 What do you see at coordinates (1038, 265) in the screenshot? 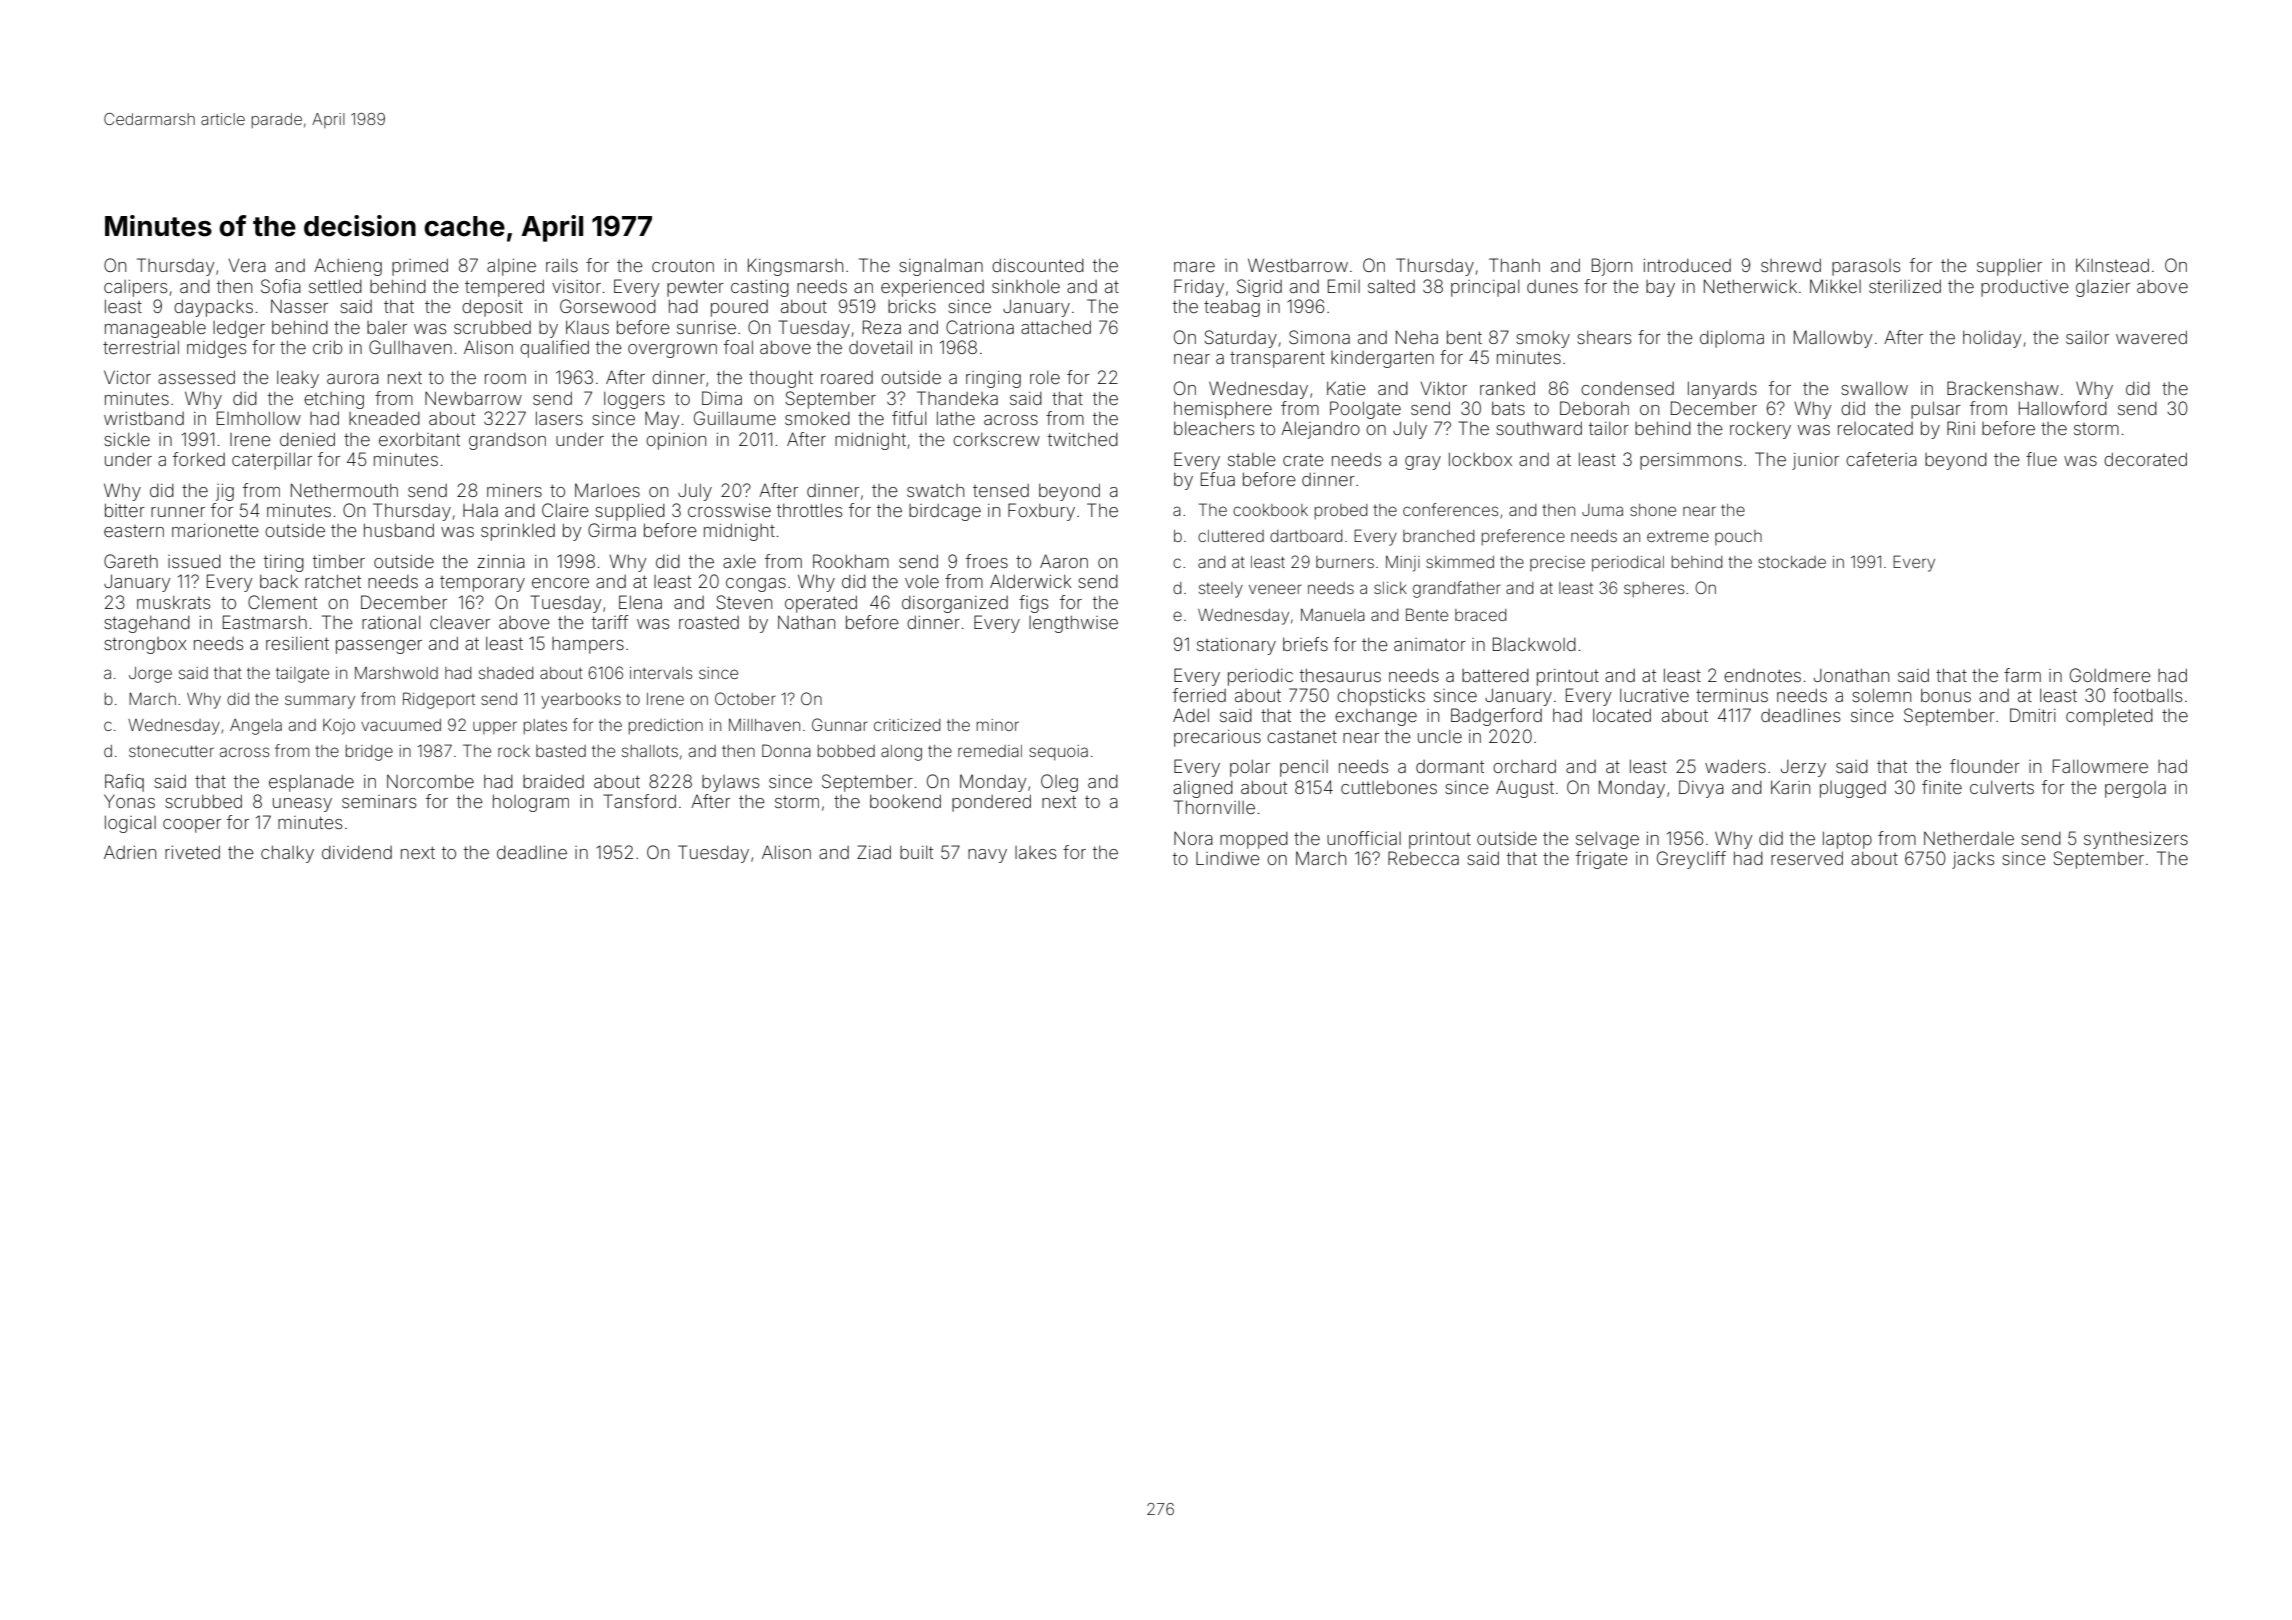
I see `discounted` at bounding box center [1038, 265].
